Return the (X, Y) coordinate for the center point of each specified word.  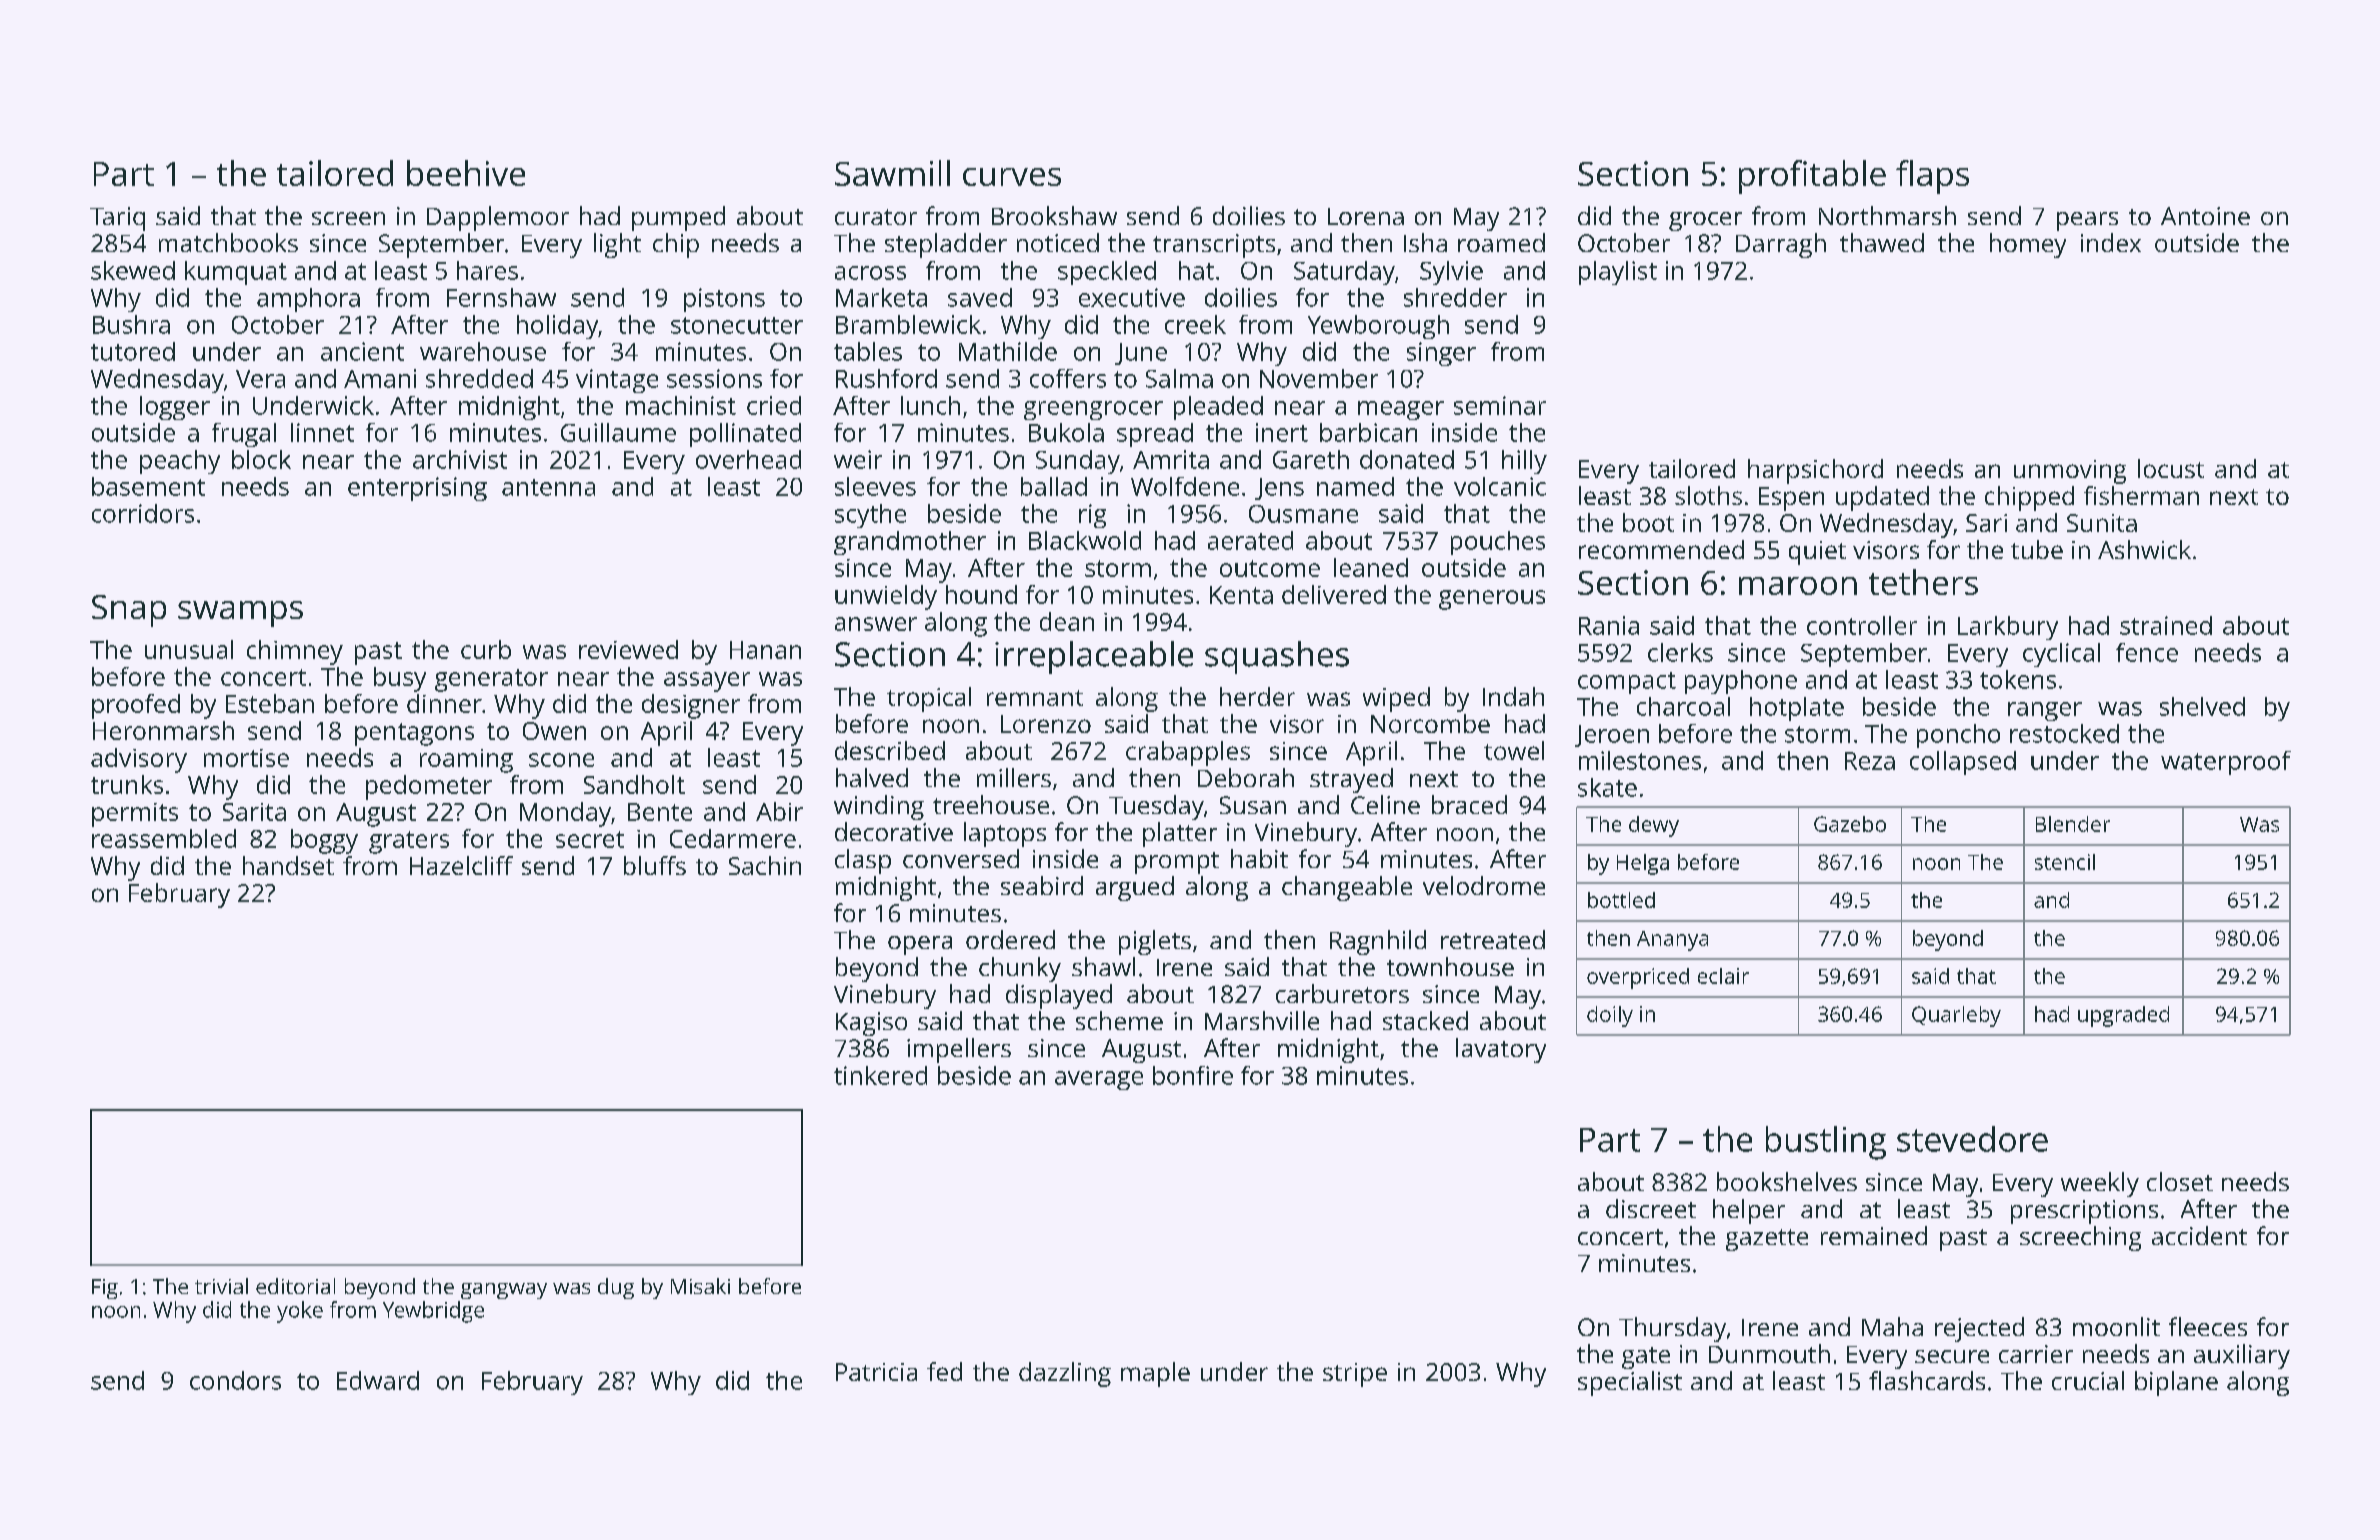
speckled (1107, 273)
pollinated (745, 435)
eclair (1723, 976)
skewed (133, 270)
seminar (1500, 405)
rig (1092, 516)
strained (2166, 625)
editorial (295, 1286)
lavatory (1501, 1050)
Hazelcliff (461, 865)
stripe (1355, 1375)
